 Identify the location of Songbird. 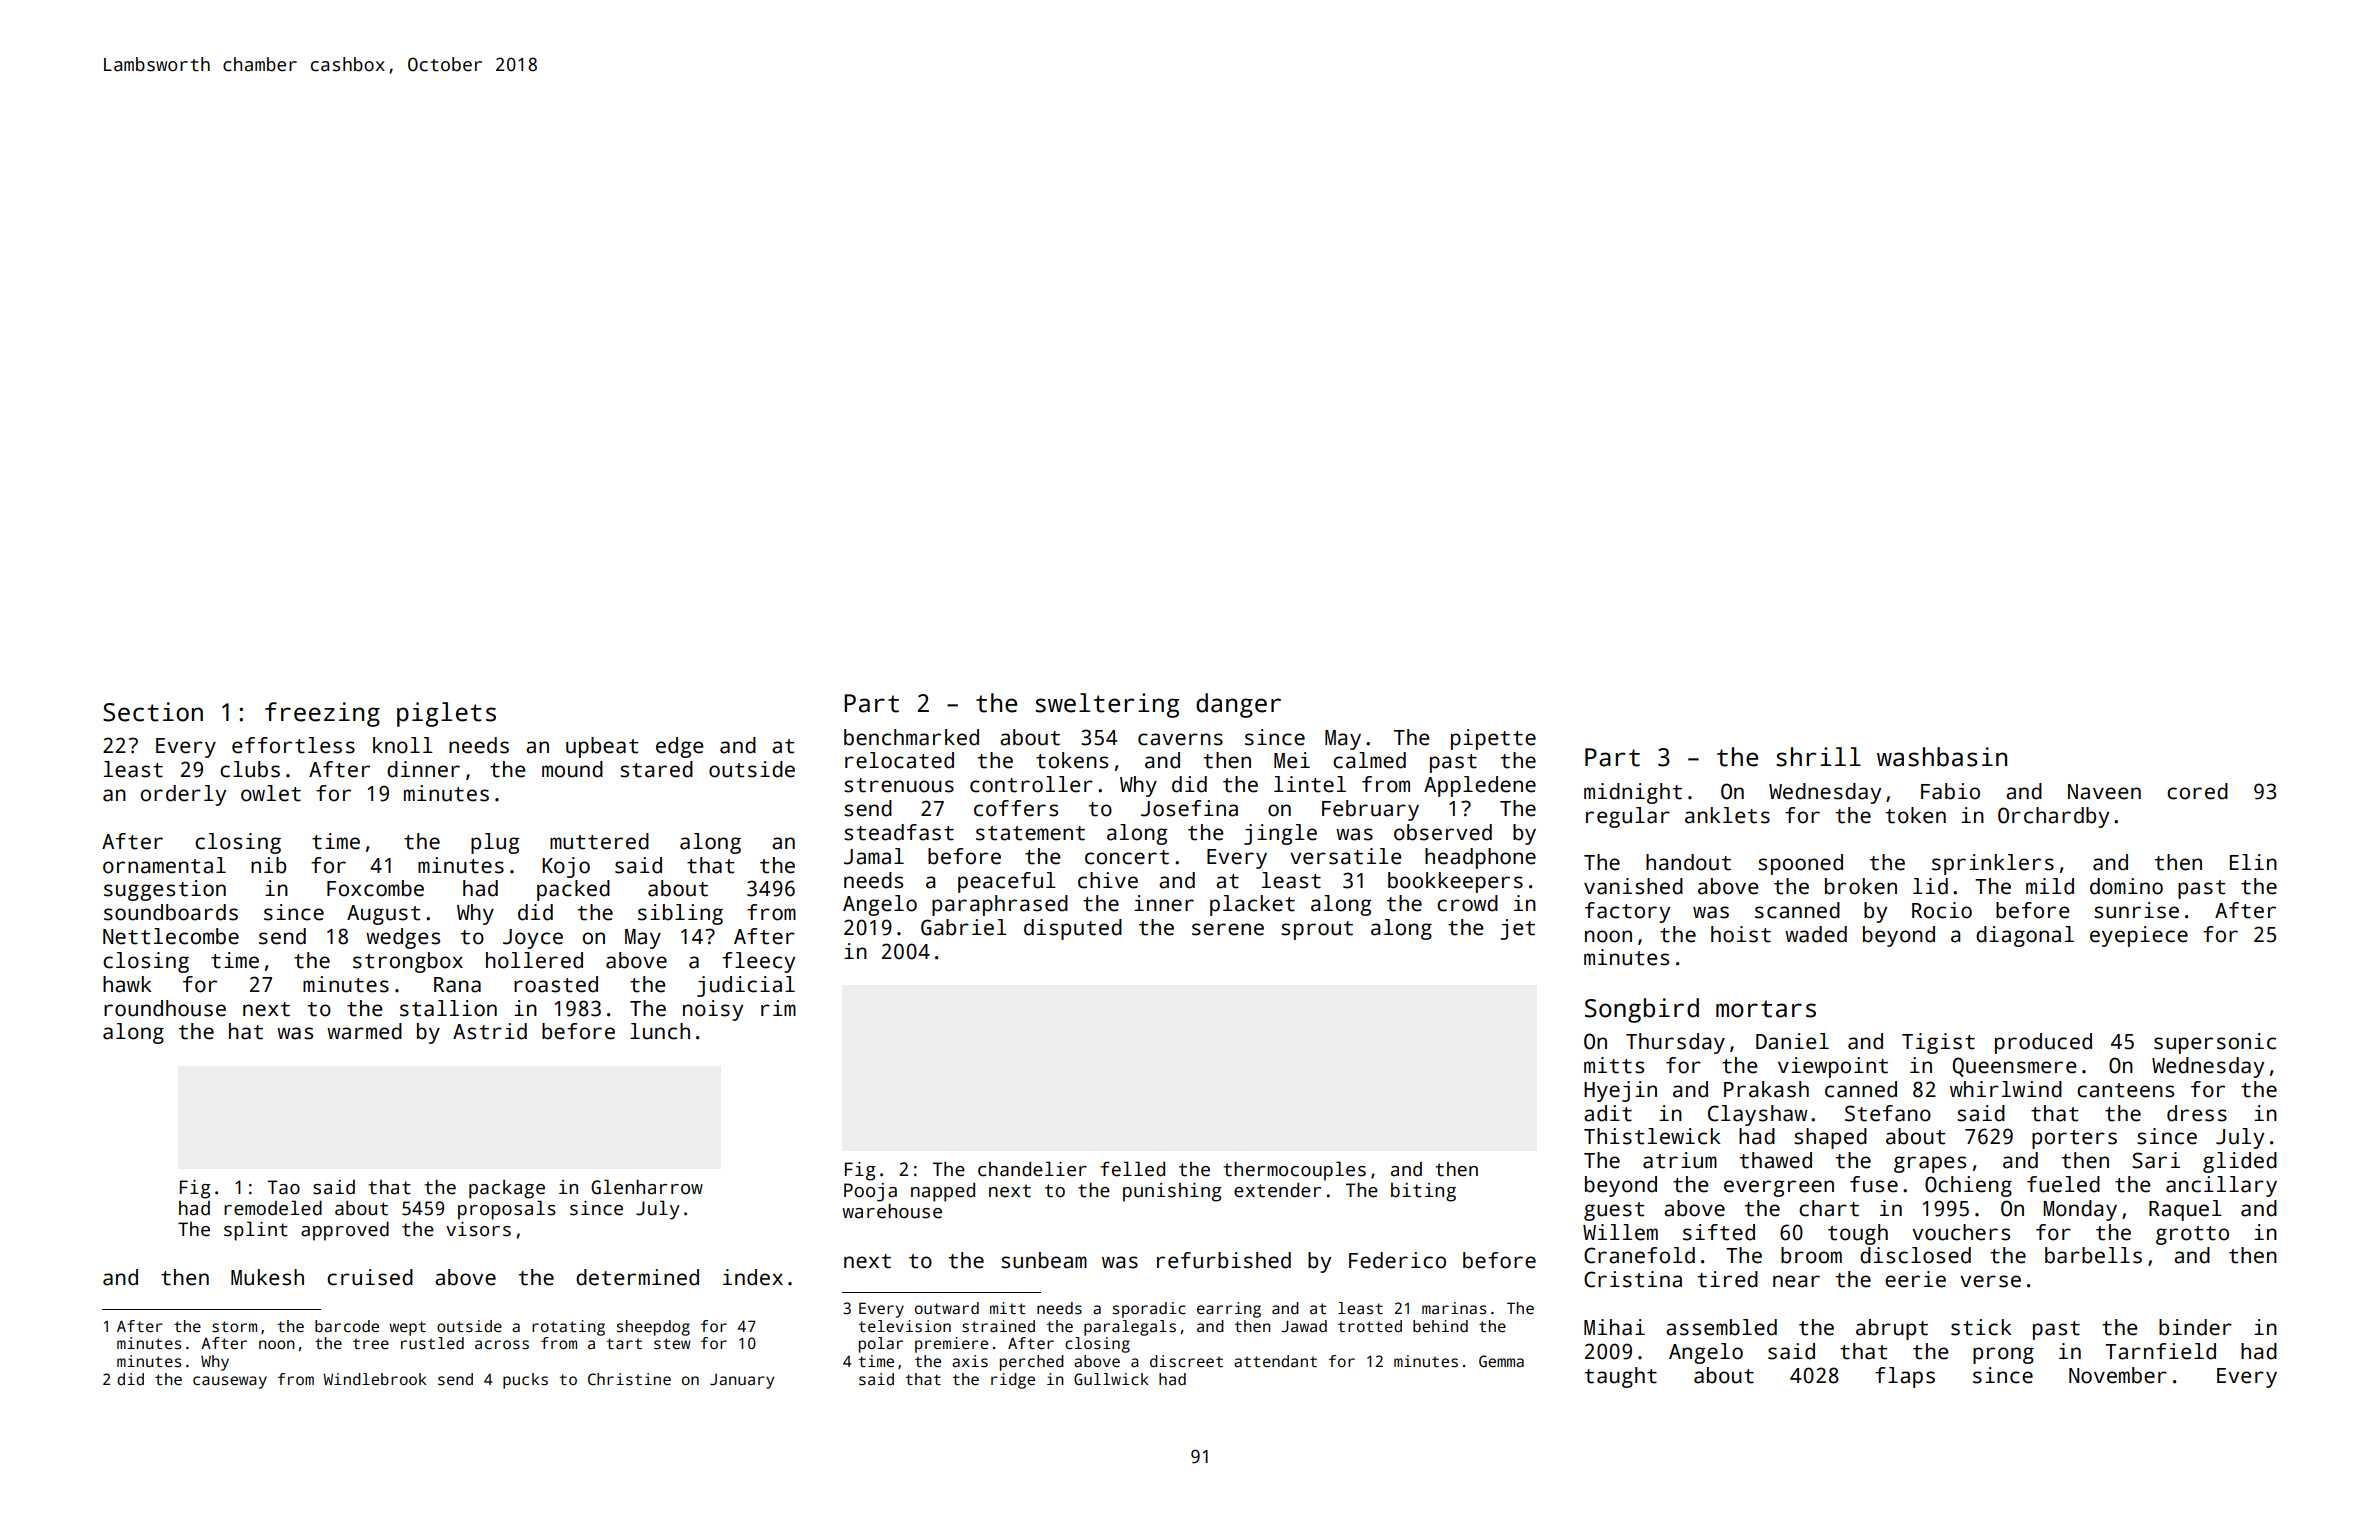
(1642, 1010).
